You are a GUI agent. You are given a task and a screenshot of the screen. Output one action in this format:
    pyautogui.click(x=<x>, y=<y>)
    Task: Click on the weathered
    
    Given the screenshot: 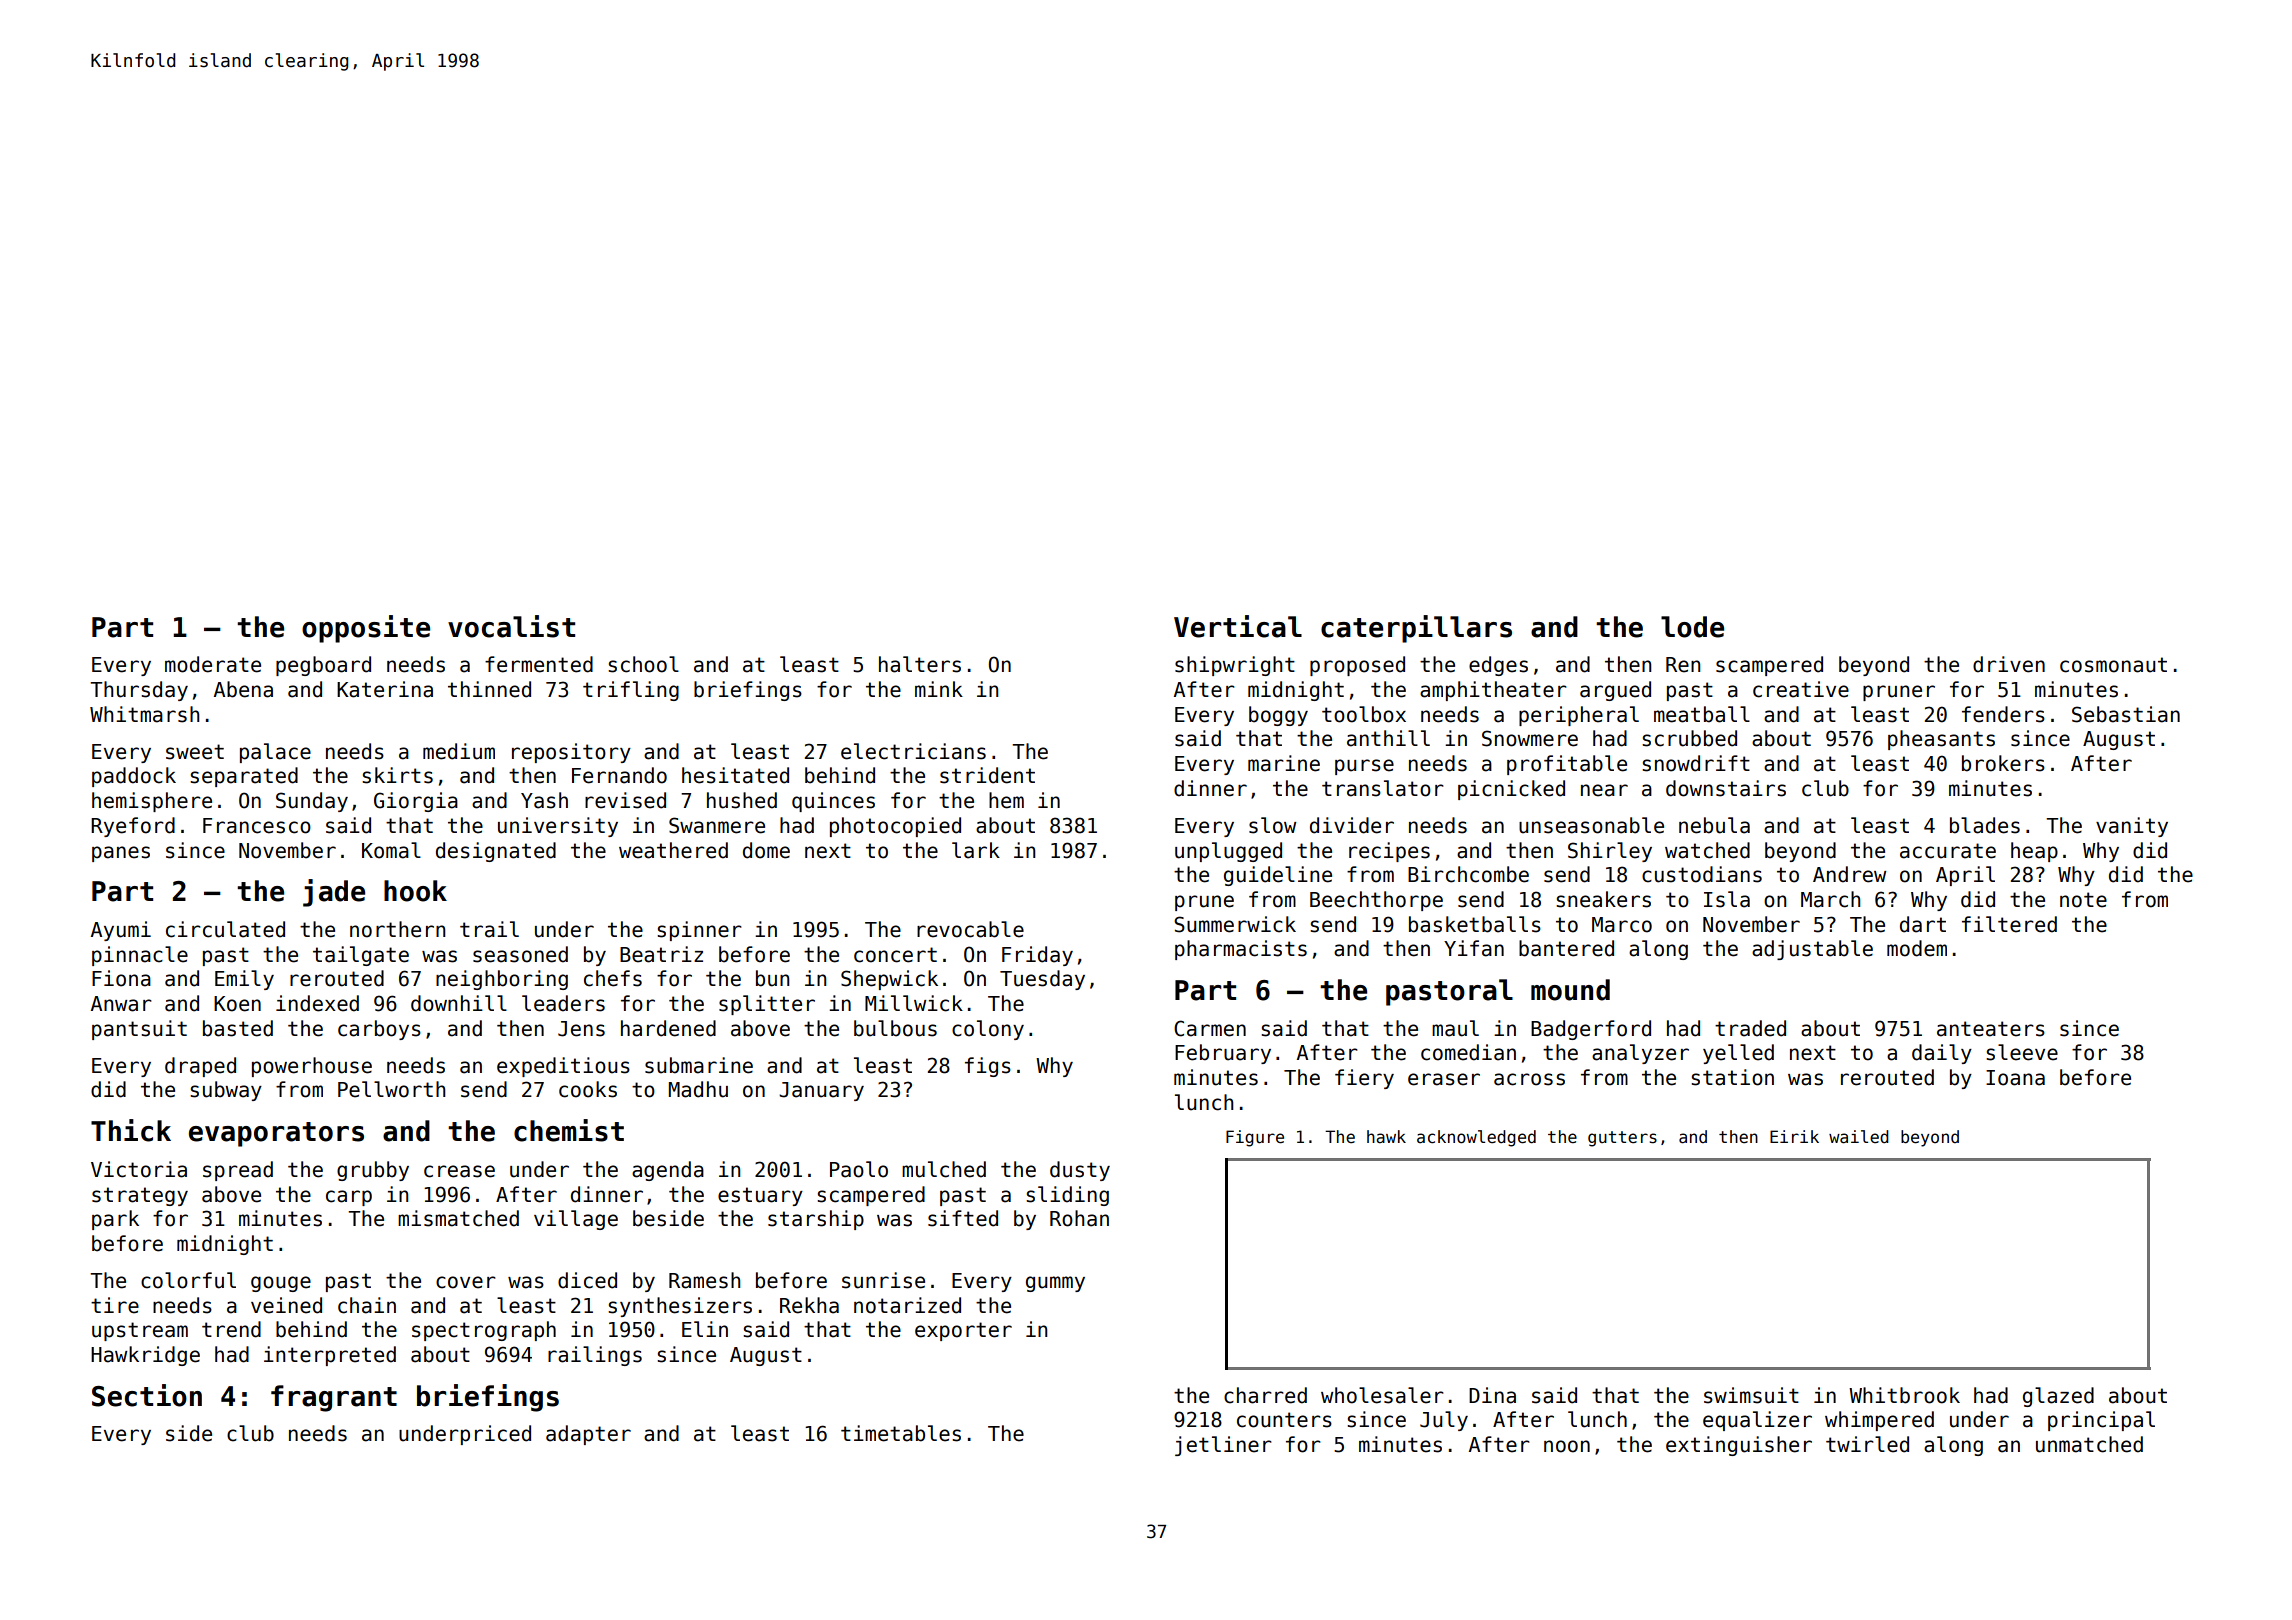 What is the action you would take?
    pyautogui.click(x=673, y=850)
